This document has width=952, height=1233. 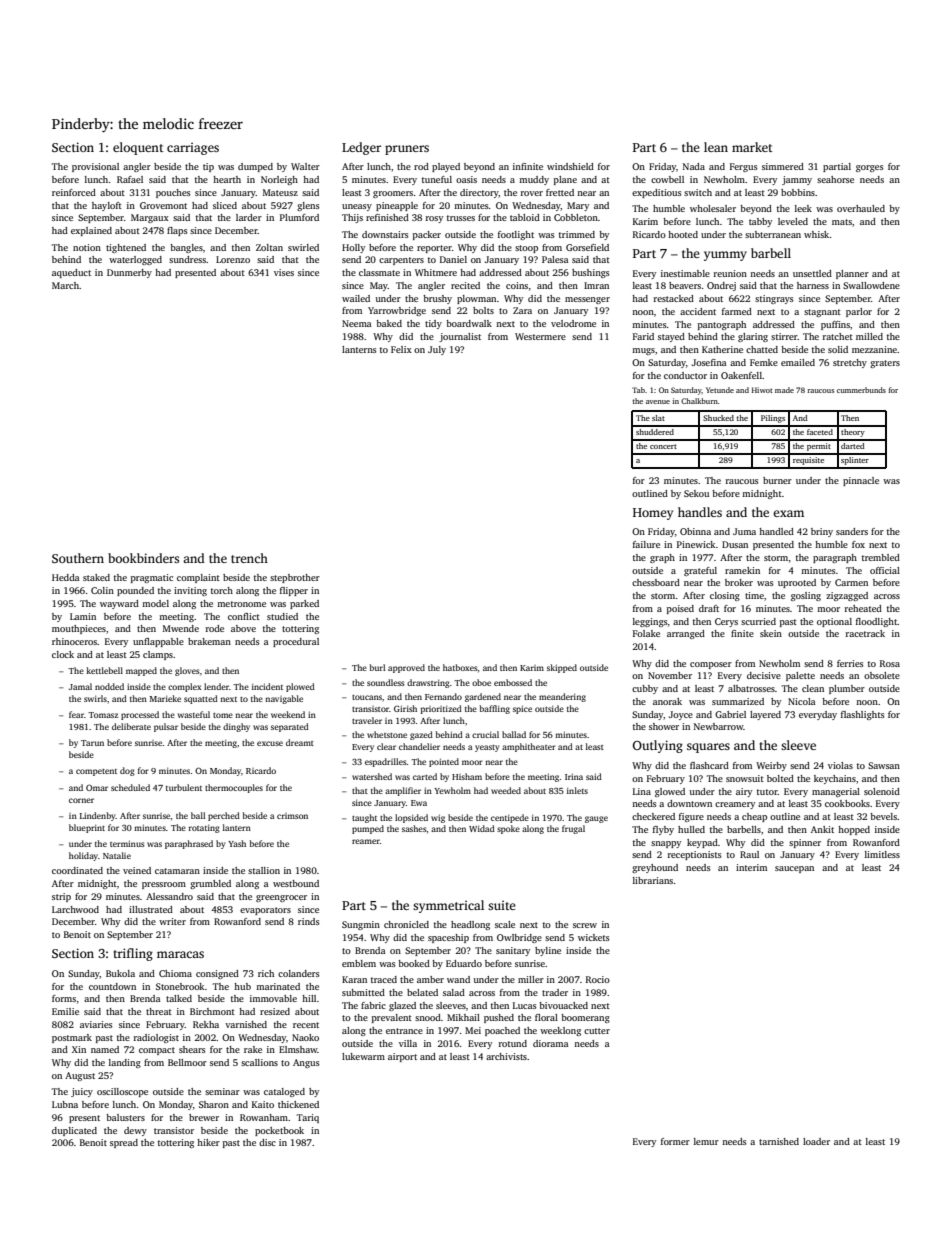 I want to click on trench, so click(x=249, y=558).
